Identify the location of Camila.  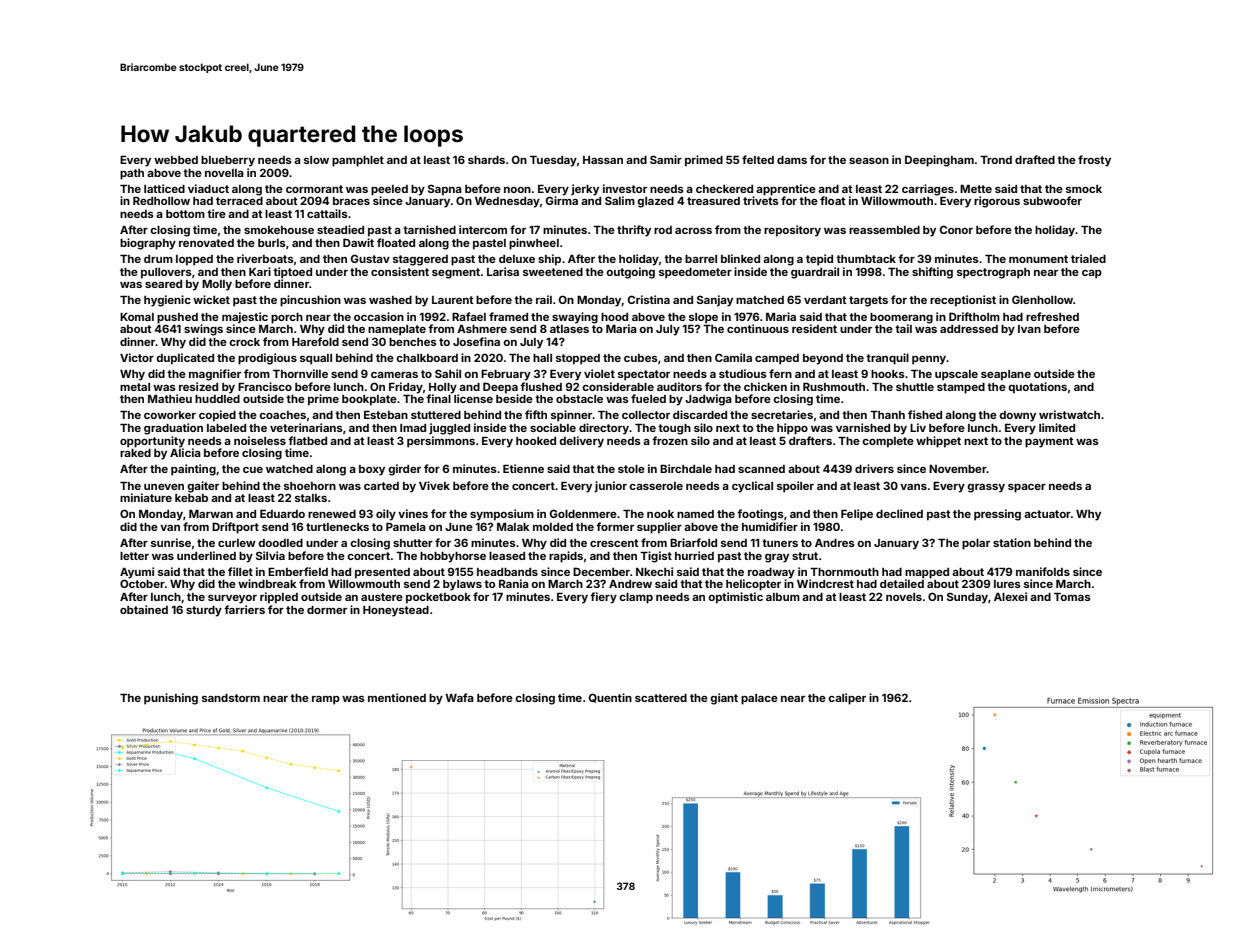
(733, 357).
